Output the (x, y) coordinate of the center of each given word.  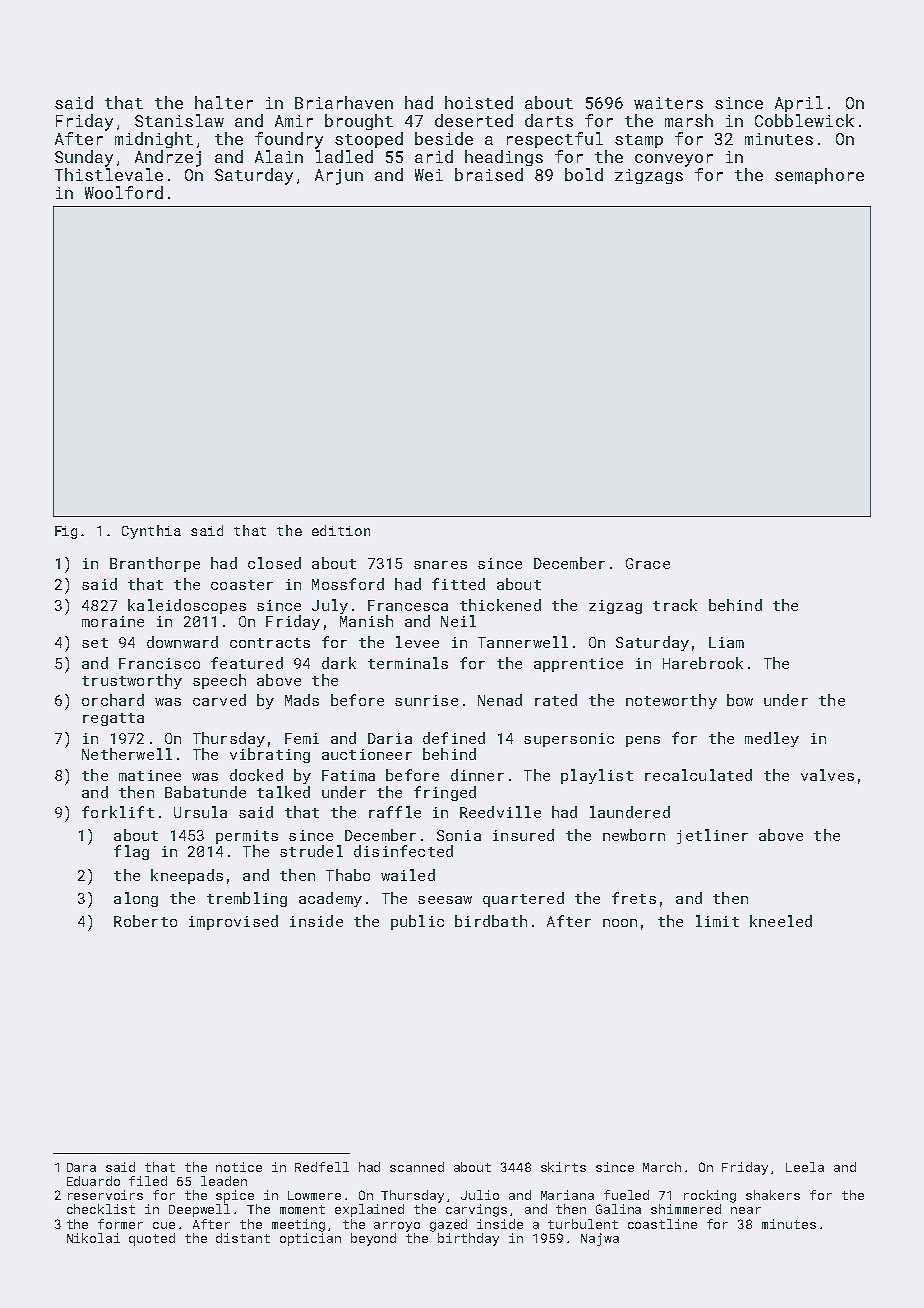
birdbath (491, 921)
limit (717, 921)
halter (224, 102)
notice (239, 1167)
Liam (726, 642)
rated (556, 700)
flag (131, 852)
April (799, 104)
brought (359, 122)
